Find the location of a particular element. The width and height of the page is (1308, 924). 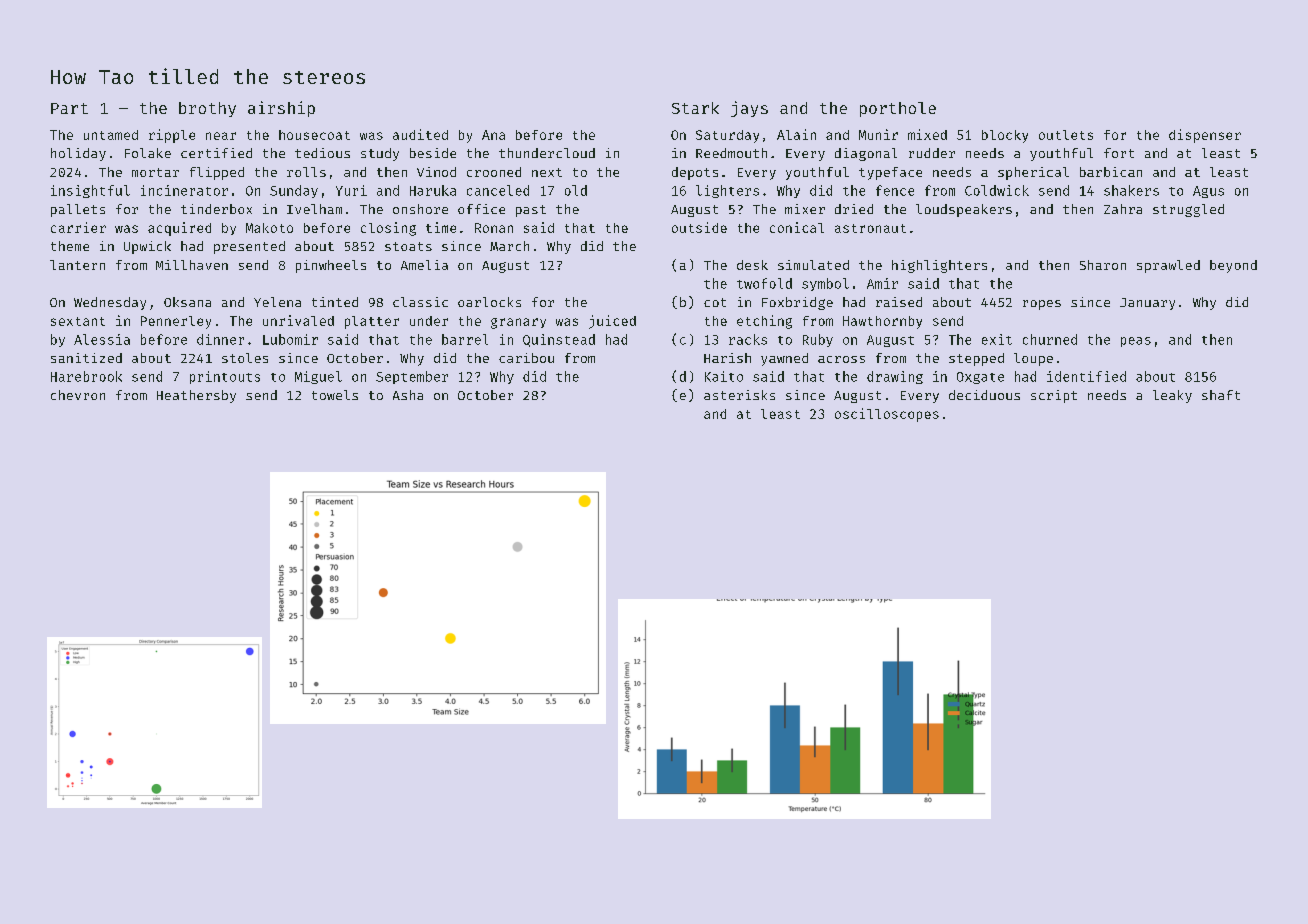

etching is located at coordinates (764, 322).
